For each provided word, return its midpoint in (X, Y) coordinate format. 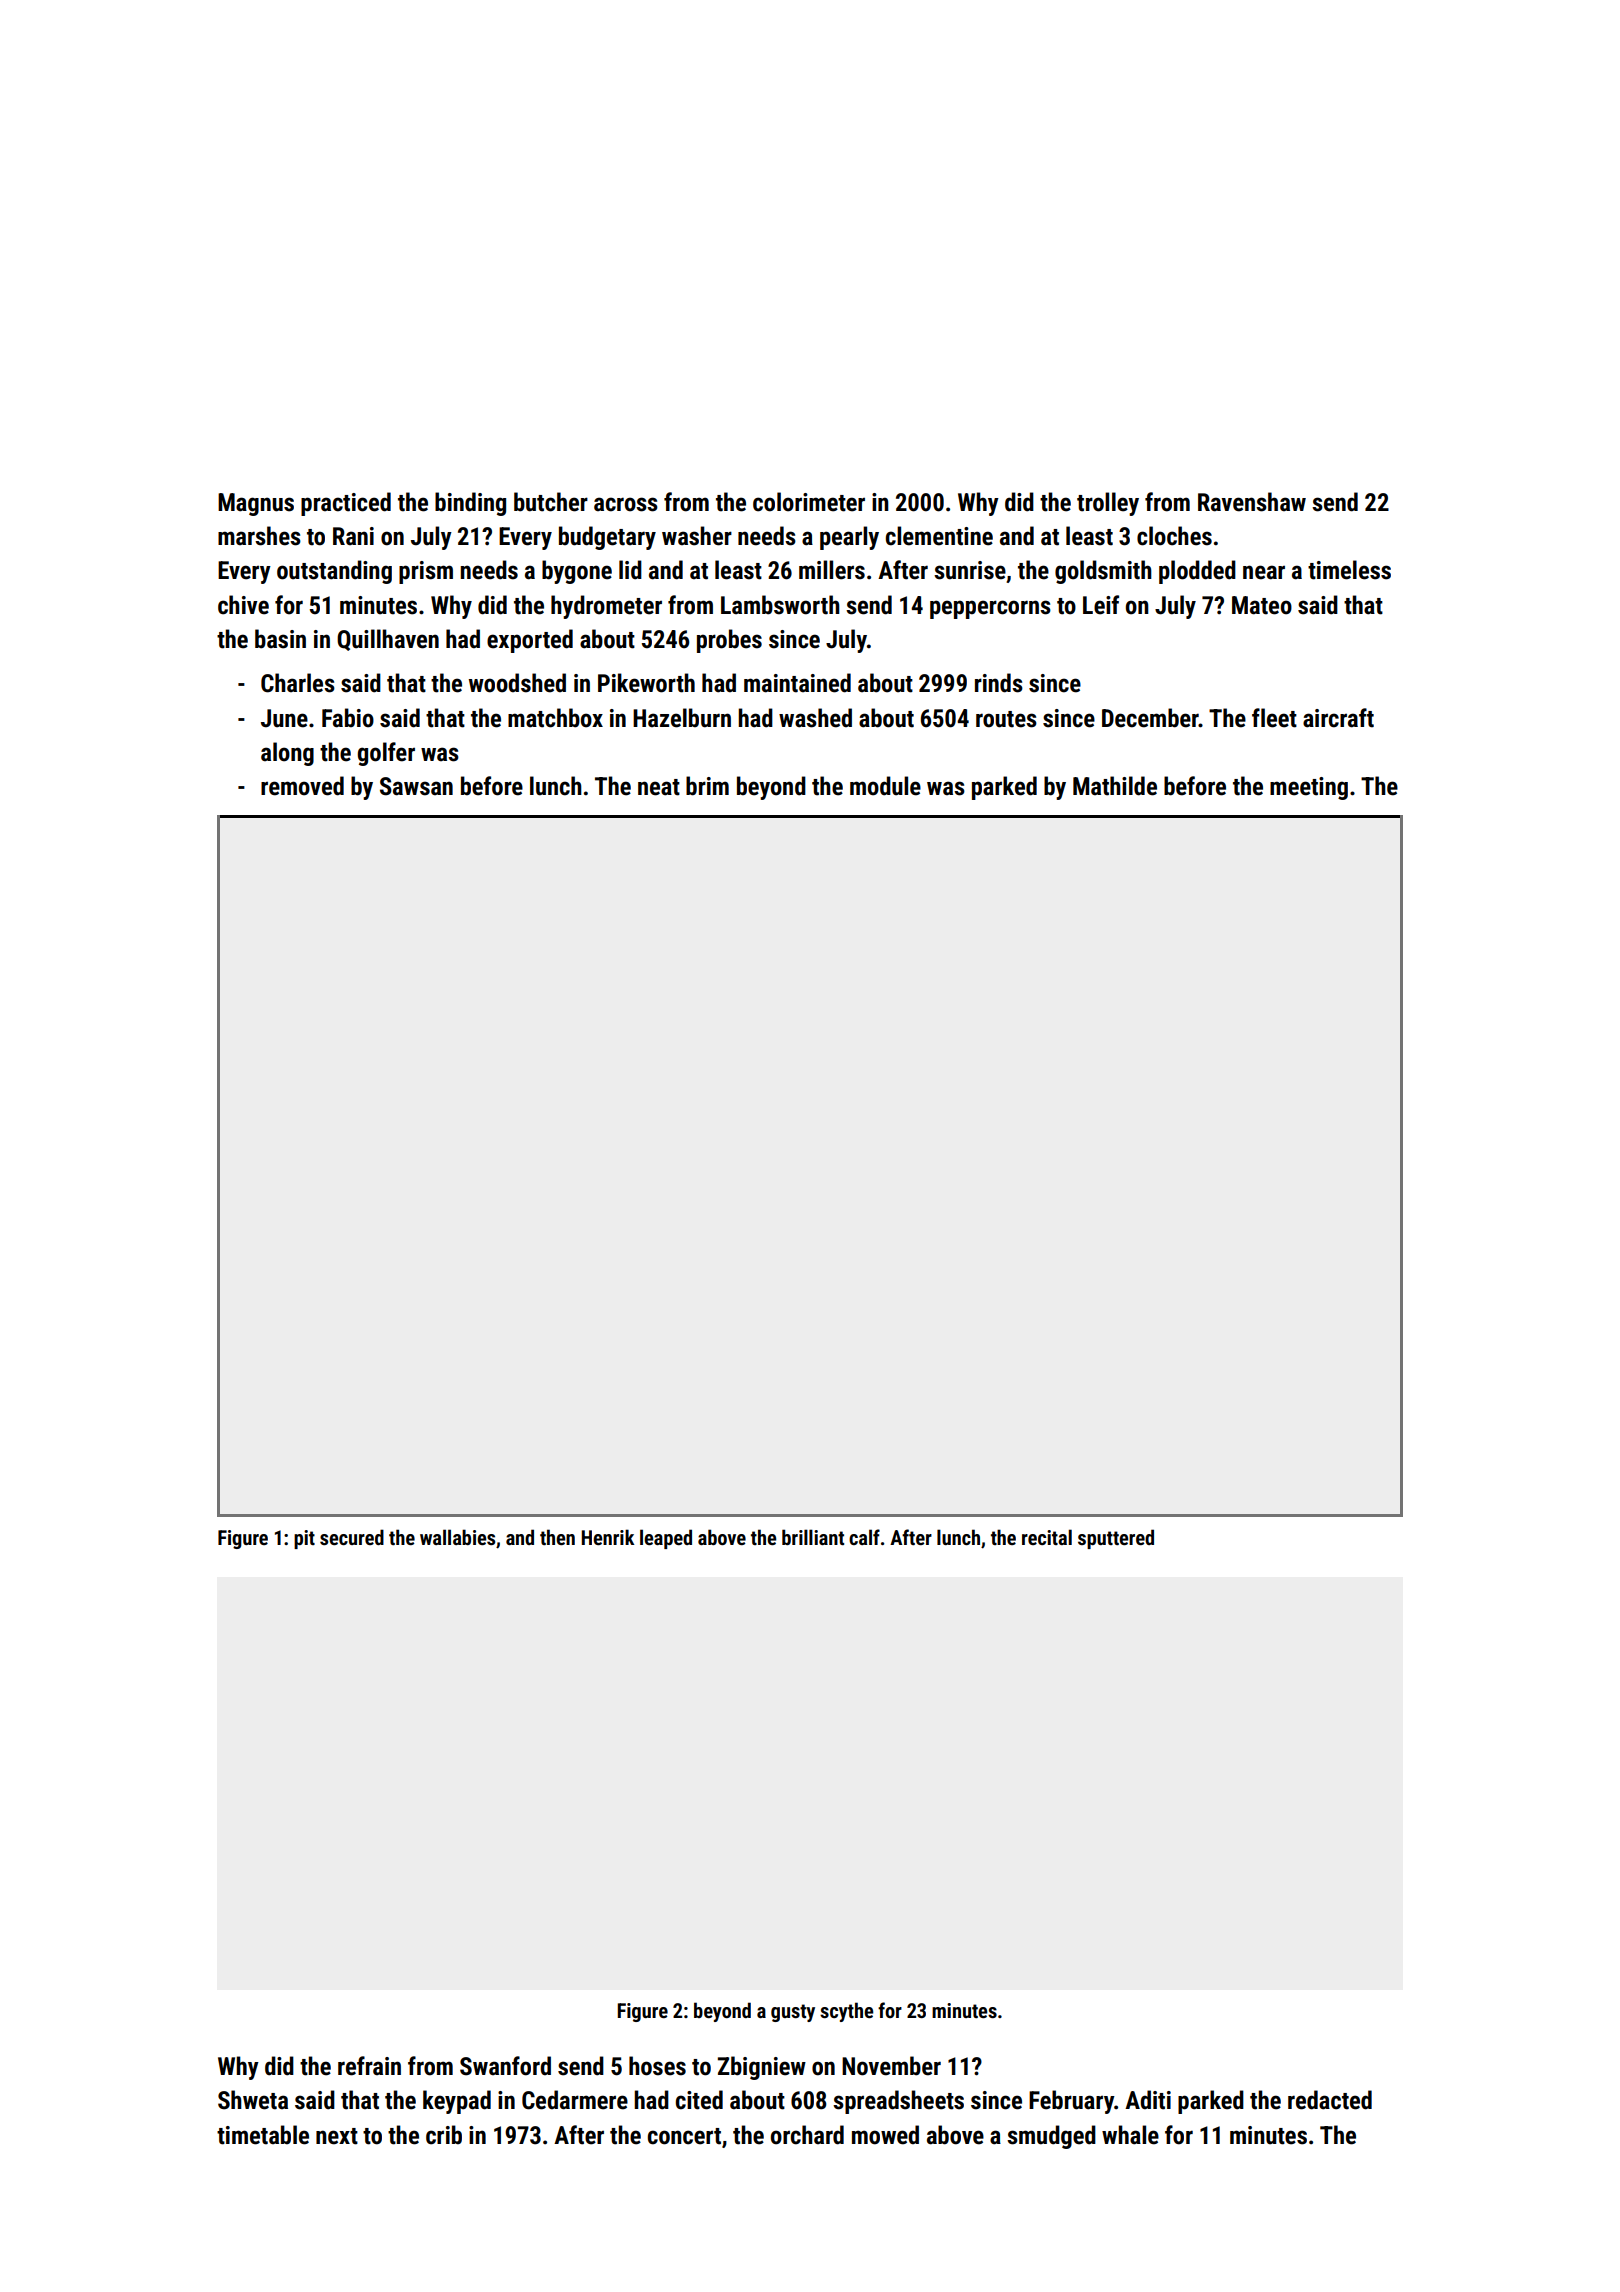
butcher (551, 502)
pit (304, 1539)
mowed (885, 2135)
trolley (1108, 504)
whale (1130, 2135)
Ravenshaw (1252, 502)
